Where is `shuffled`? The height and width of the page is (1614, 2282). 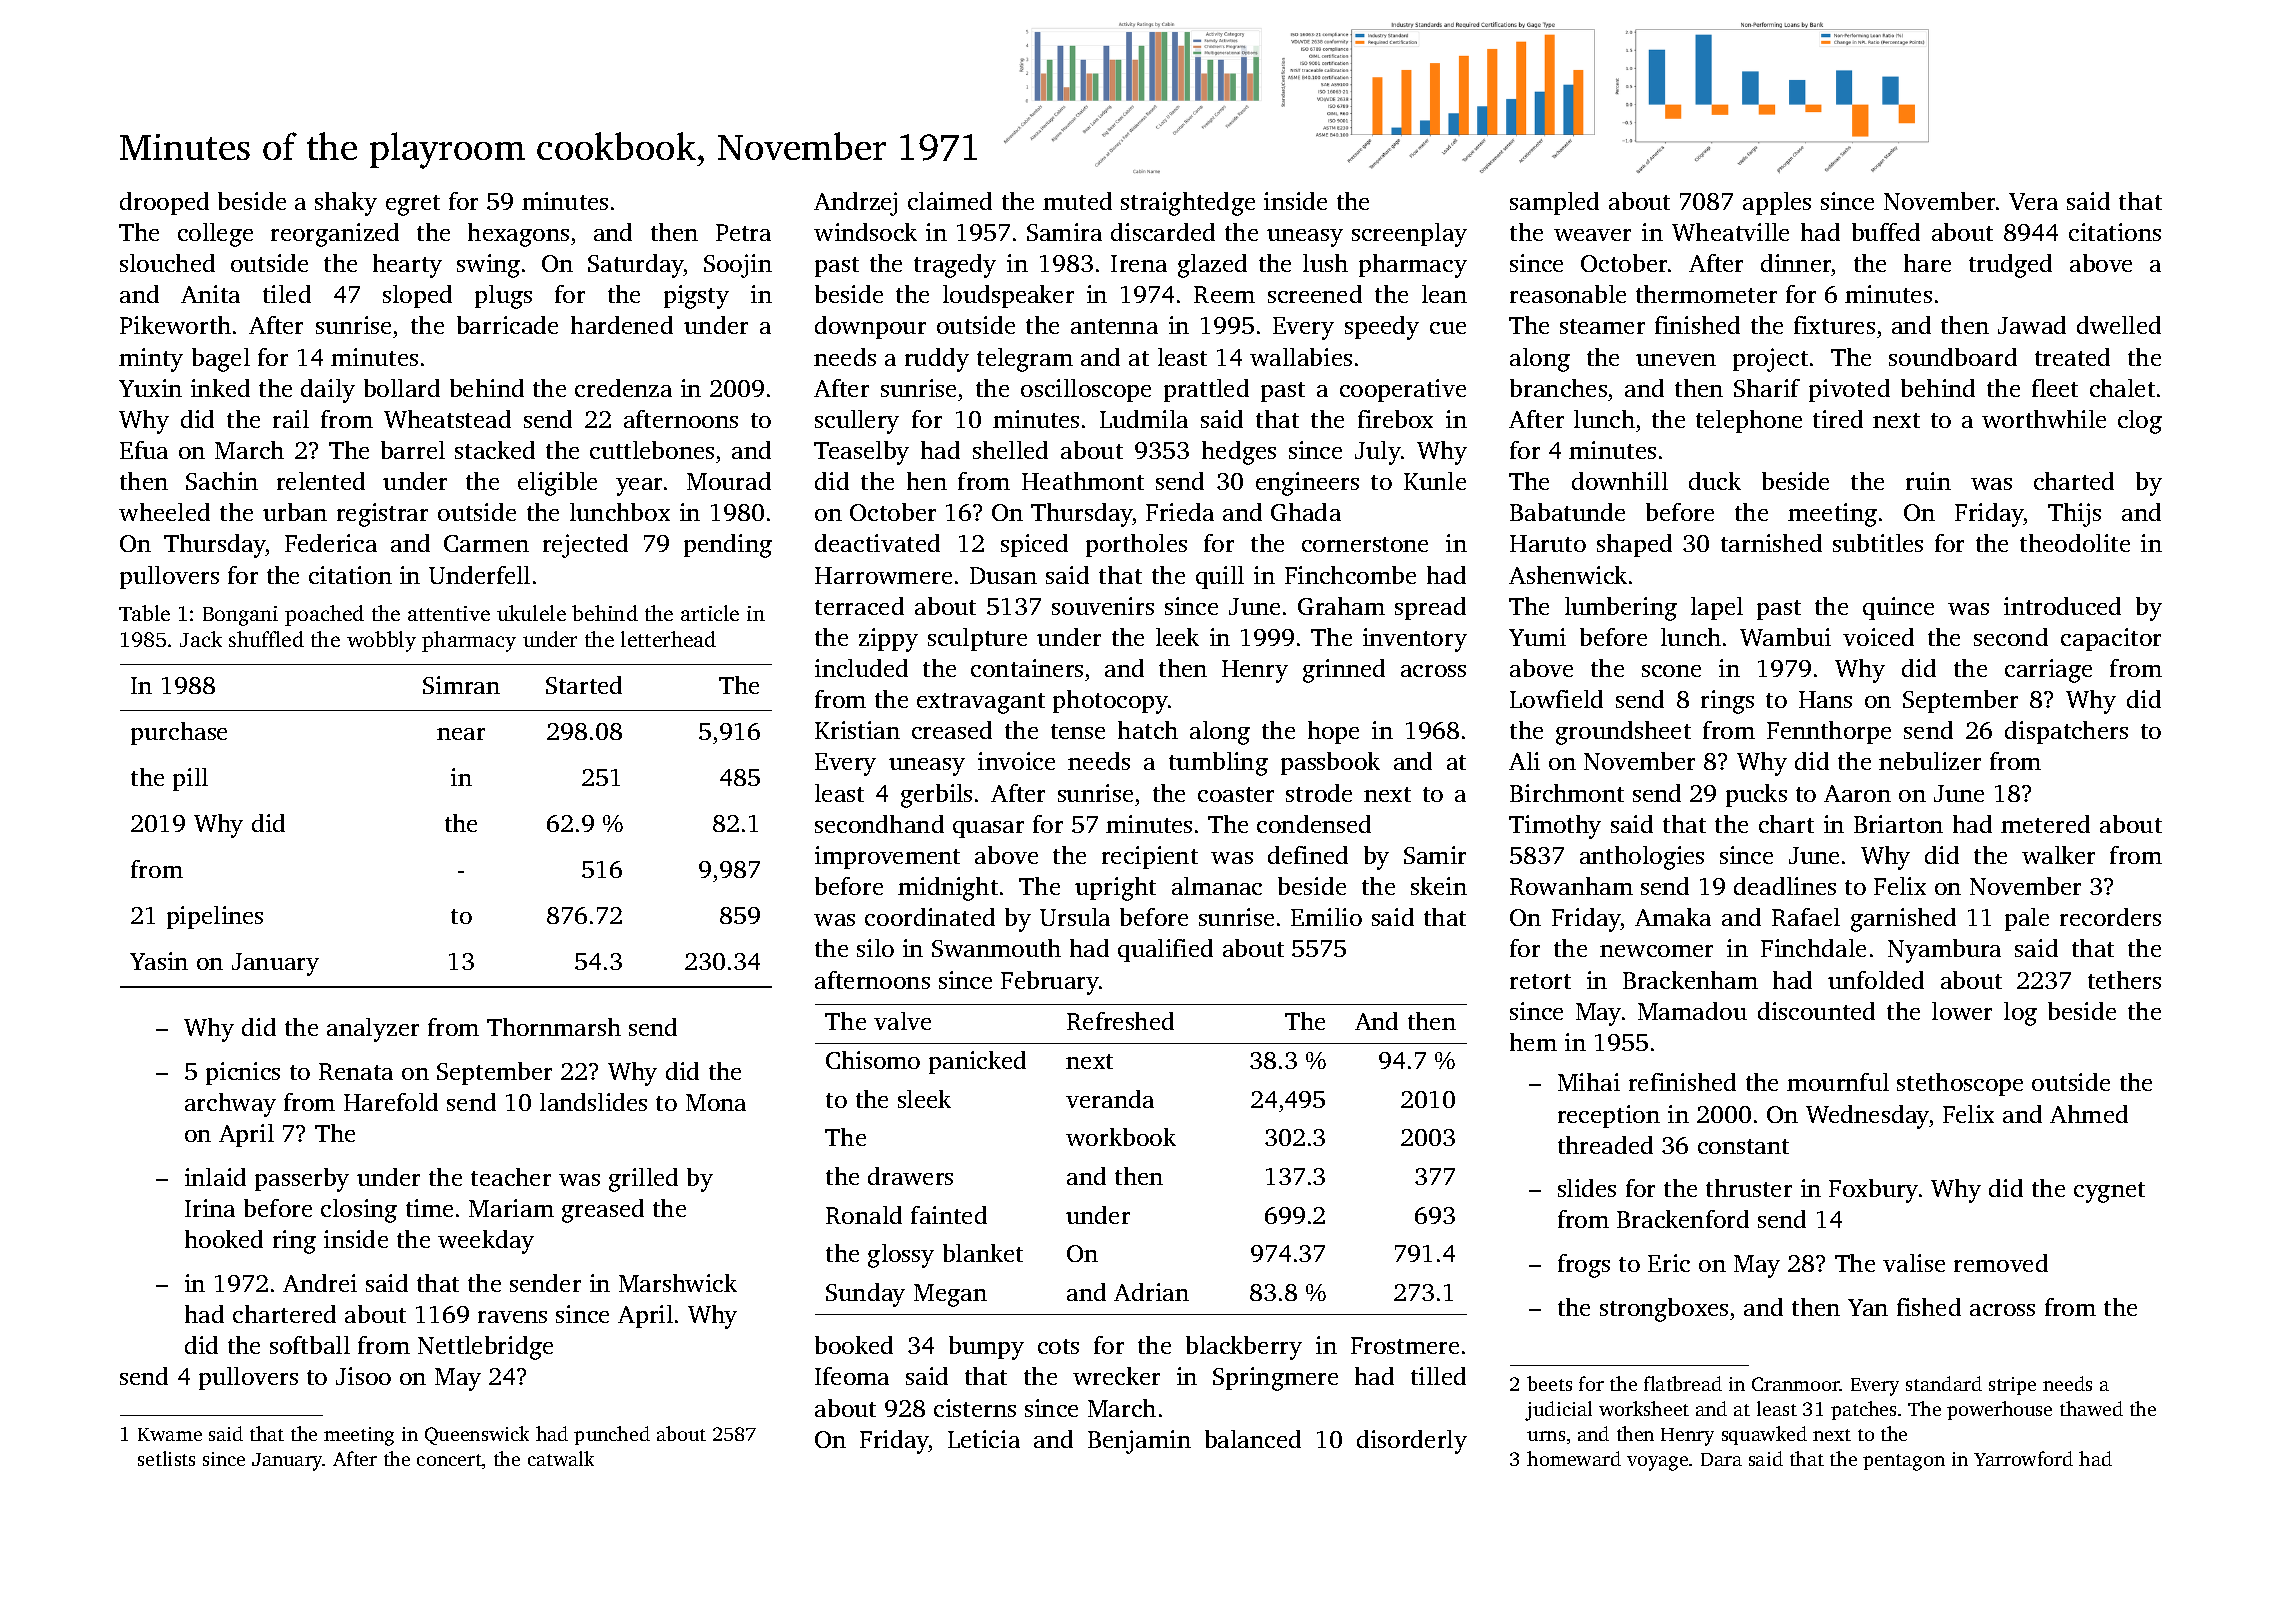 shuffled is located at coordinates (266, 639).
